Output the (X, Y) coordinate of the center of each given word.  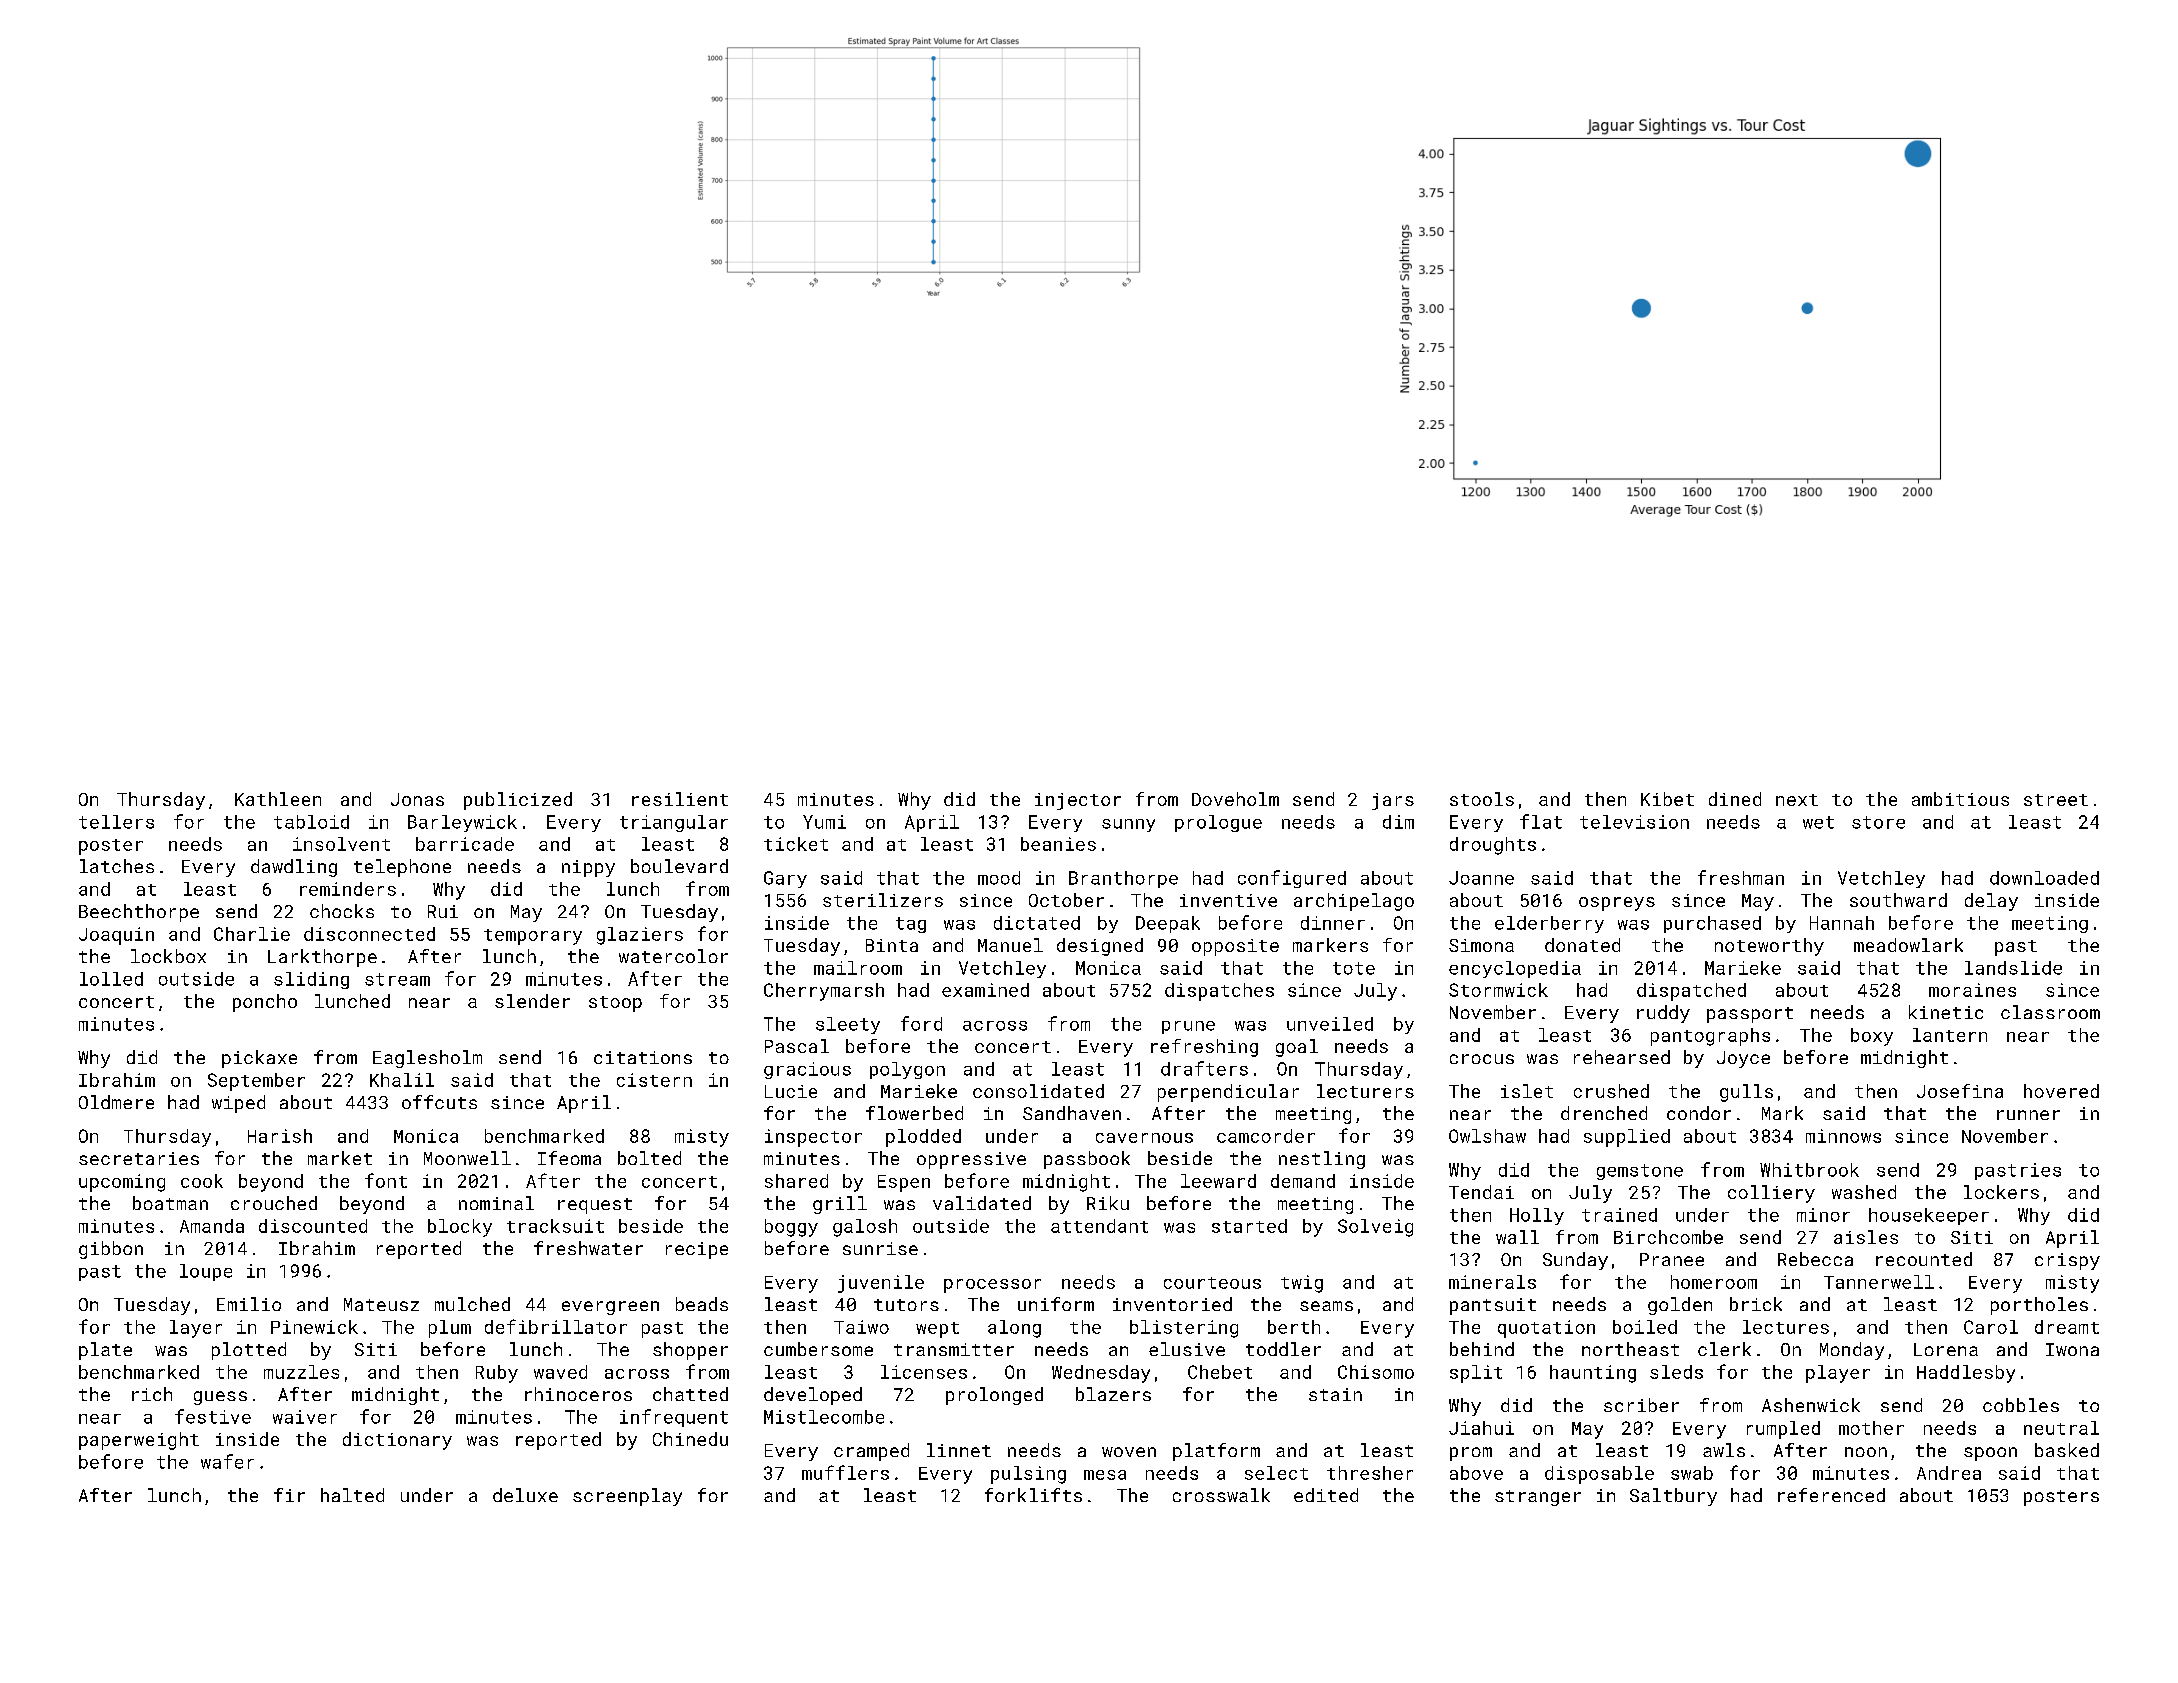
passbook (1087, 1160)
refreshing (1204, 1048)
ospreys (1617, 904)
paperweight (139, 1441)
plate (105, 1351)
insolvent (341, 844)
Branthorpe (1123, 879)
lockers (2001, 1192)
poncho (265, 1003)
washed (1864, 1192)
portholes (2039, 1306)
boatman (170, 1203)
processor (992, 1286)
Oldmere (116, 1102)
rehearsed (1622, 1057)
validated (982, 1203)
